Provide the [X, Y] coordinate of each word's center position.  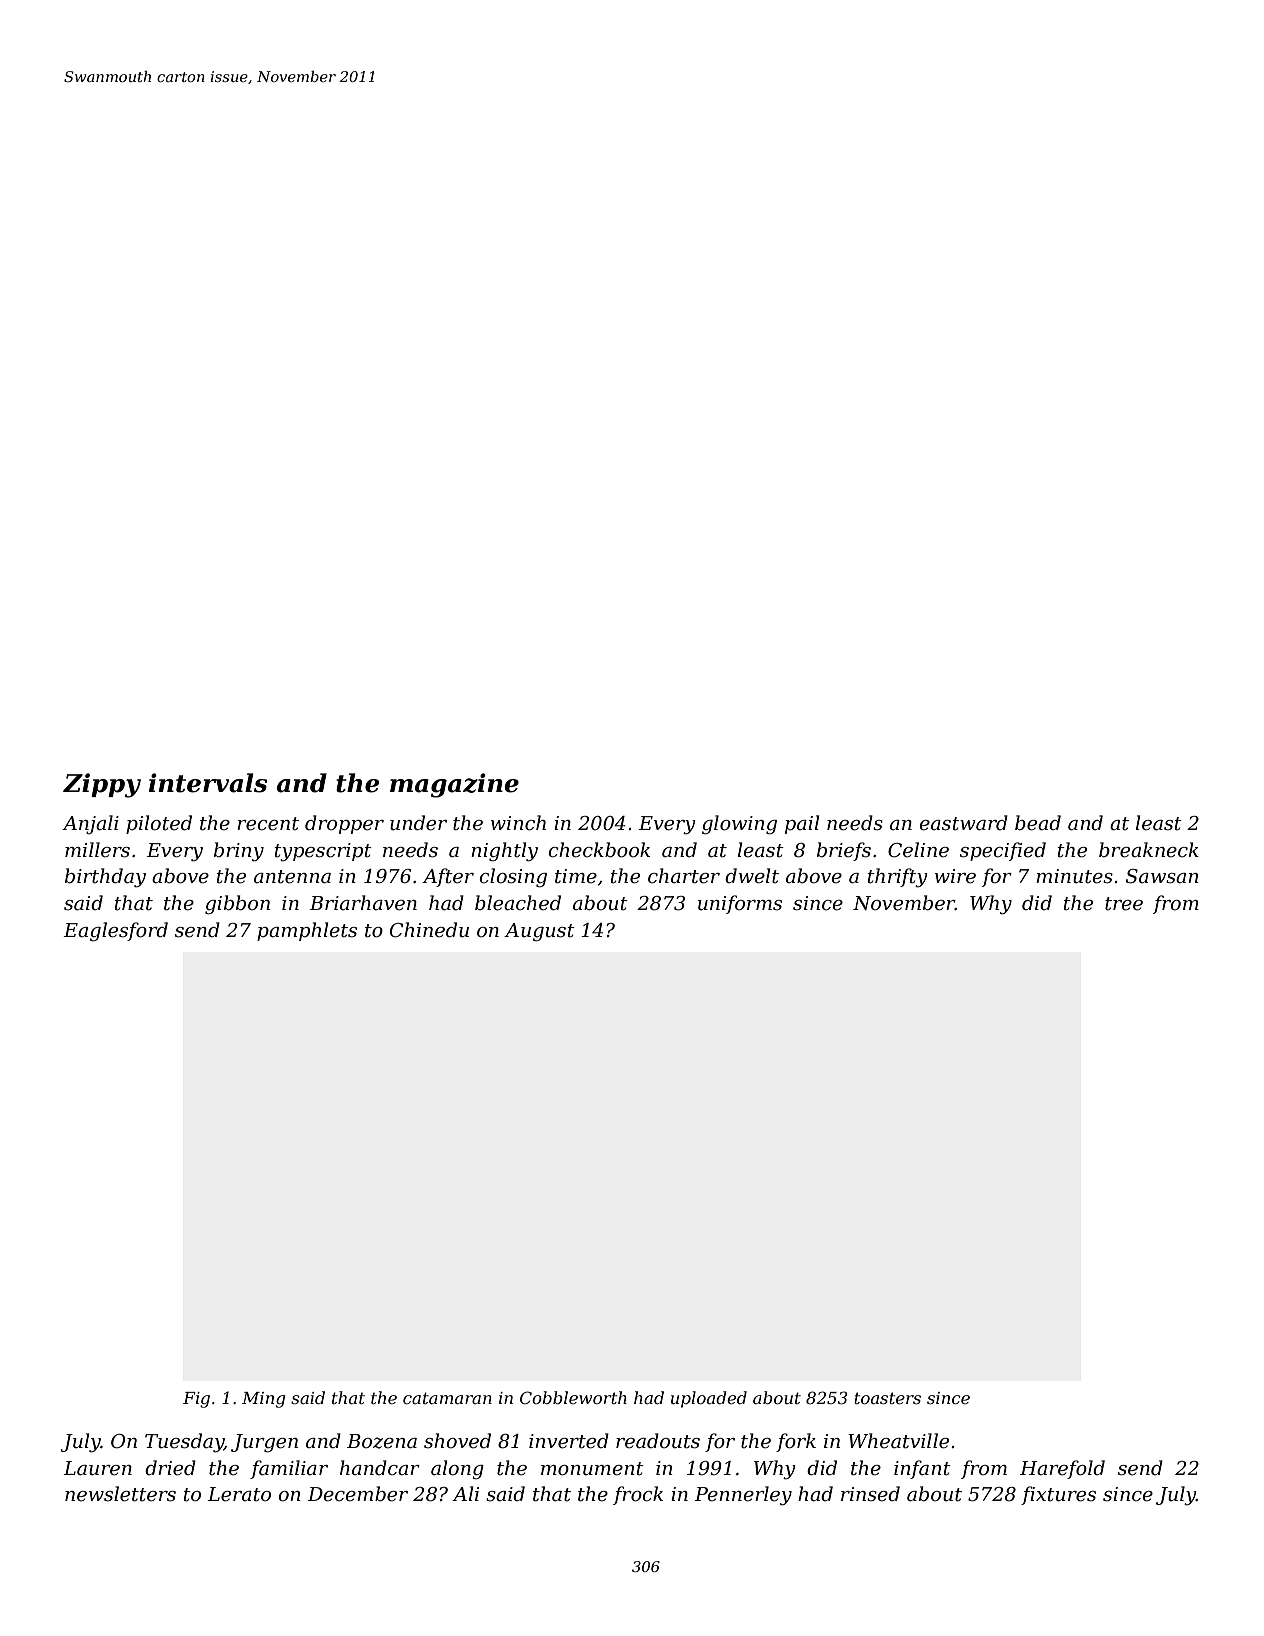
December [357, 1494]
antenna [292, 877]
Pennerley [743, 1496]
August [539, 932]
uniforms [740, 904]
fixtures [1058, 1495]
